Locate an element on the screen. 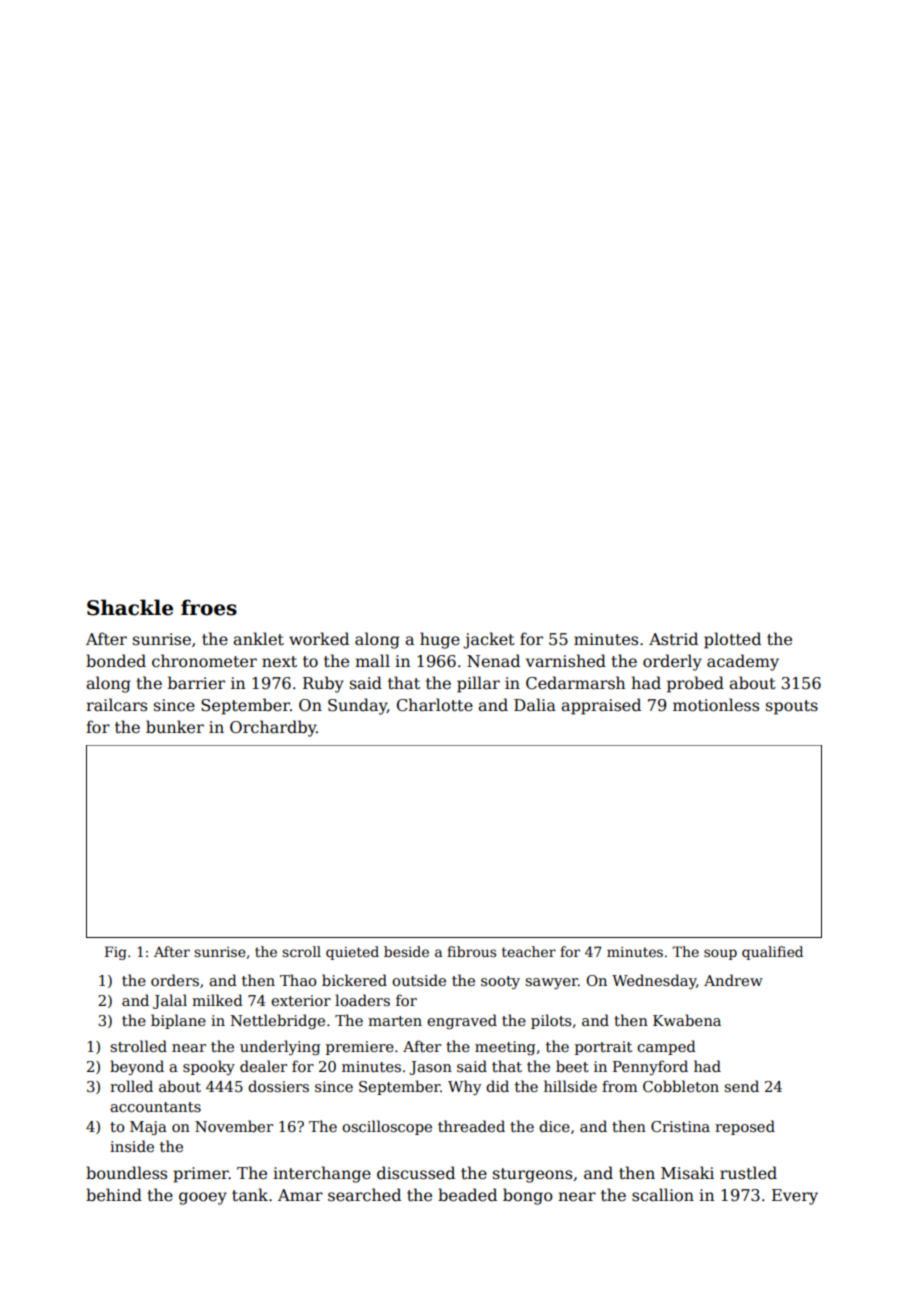  Fig is located at coordinates (116, 953).
